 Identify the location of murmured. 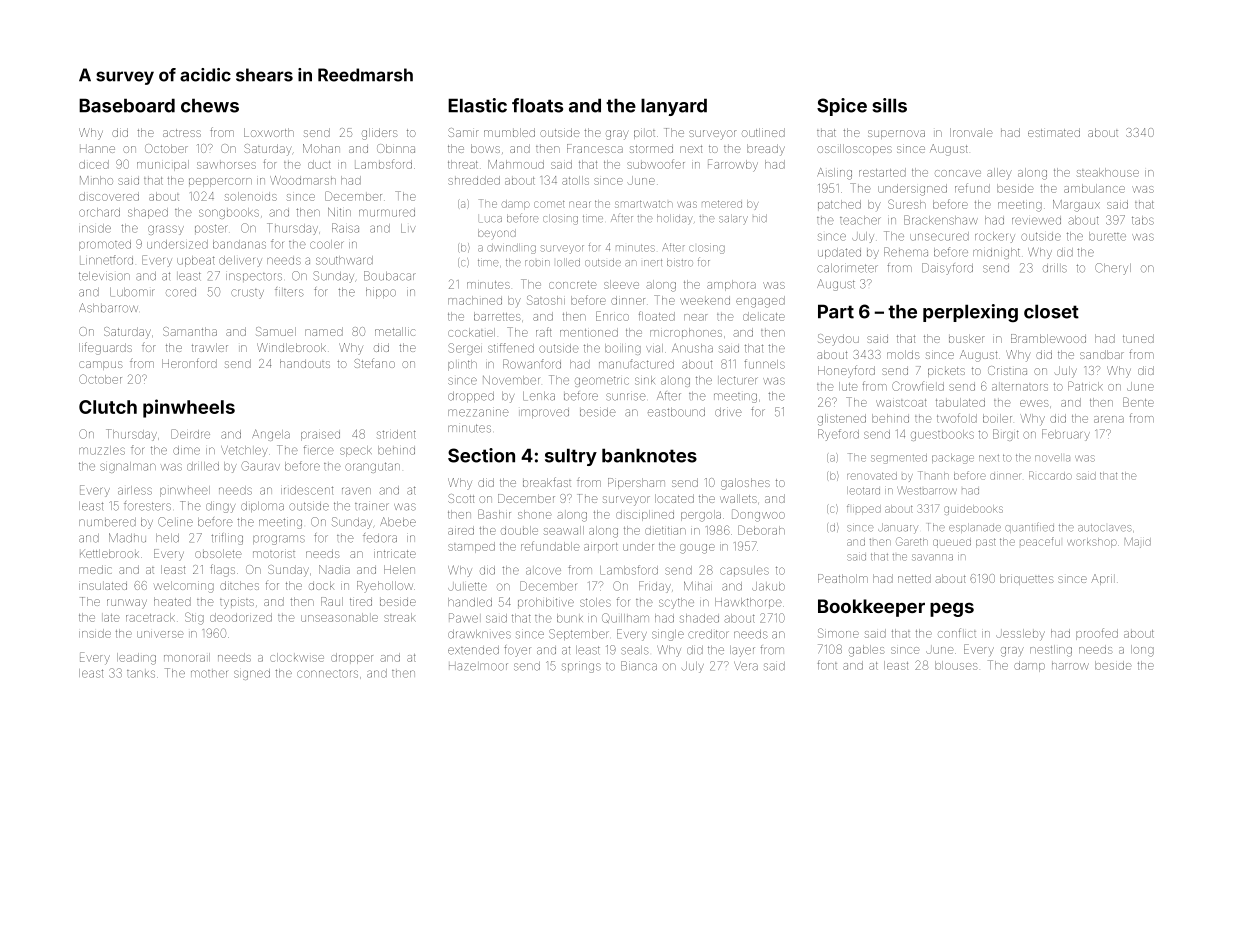
(387, 212).
